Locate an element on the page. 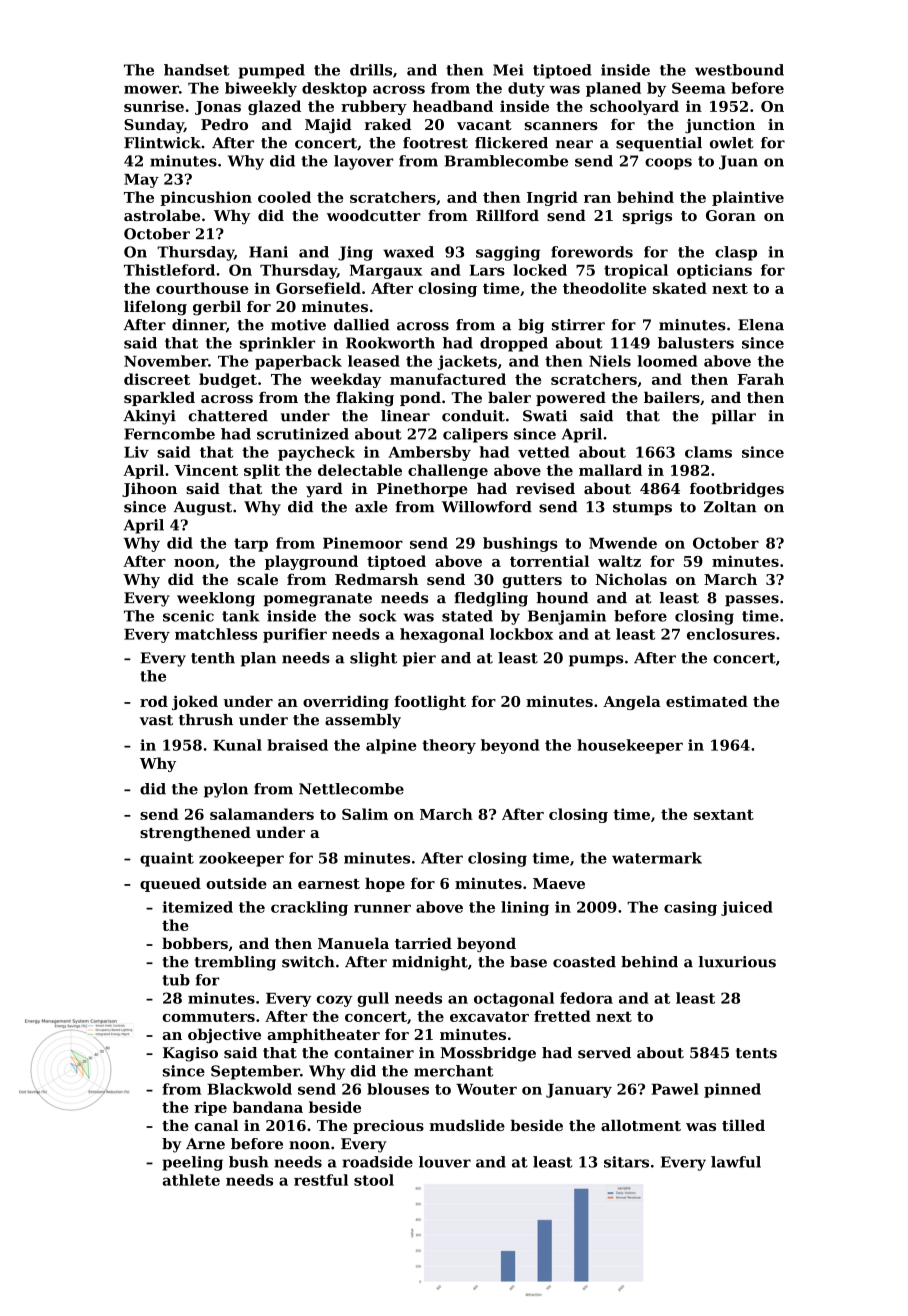 This page has height=1316, width=908. slight is located at coordinates (373, 659).
